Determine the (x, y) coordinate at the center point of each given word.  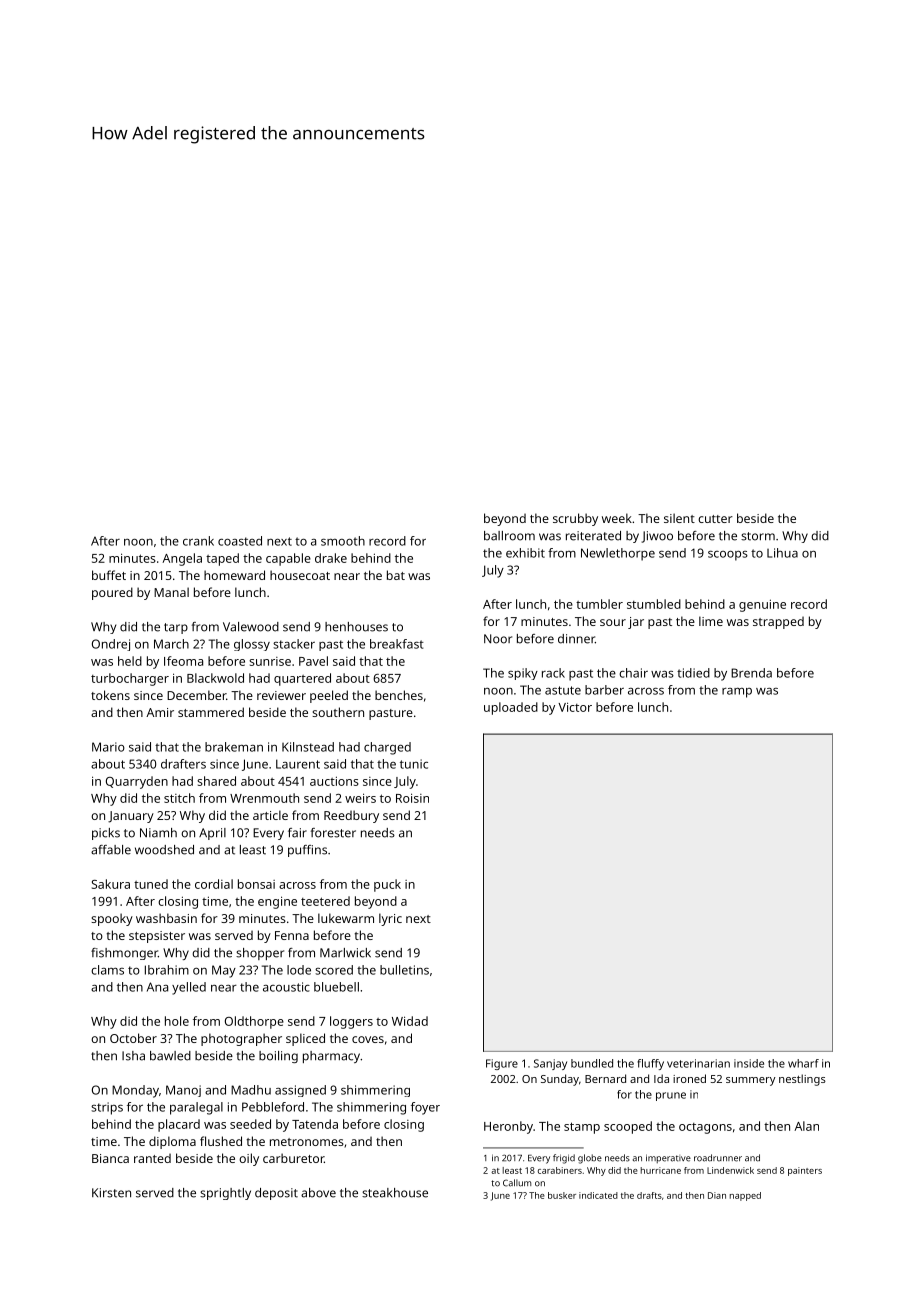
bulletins (404, 970)
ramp (737, 692)
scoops (728, 555)
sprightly (225, 1194)
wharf (803, 1063)
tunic (414, 764)
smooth (343, 541)
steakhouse (395, 1193)
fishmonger (124, 954)
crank (198, 541)
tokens (110, 695)
